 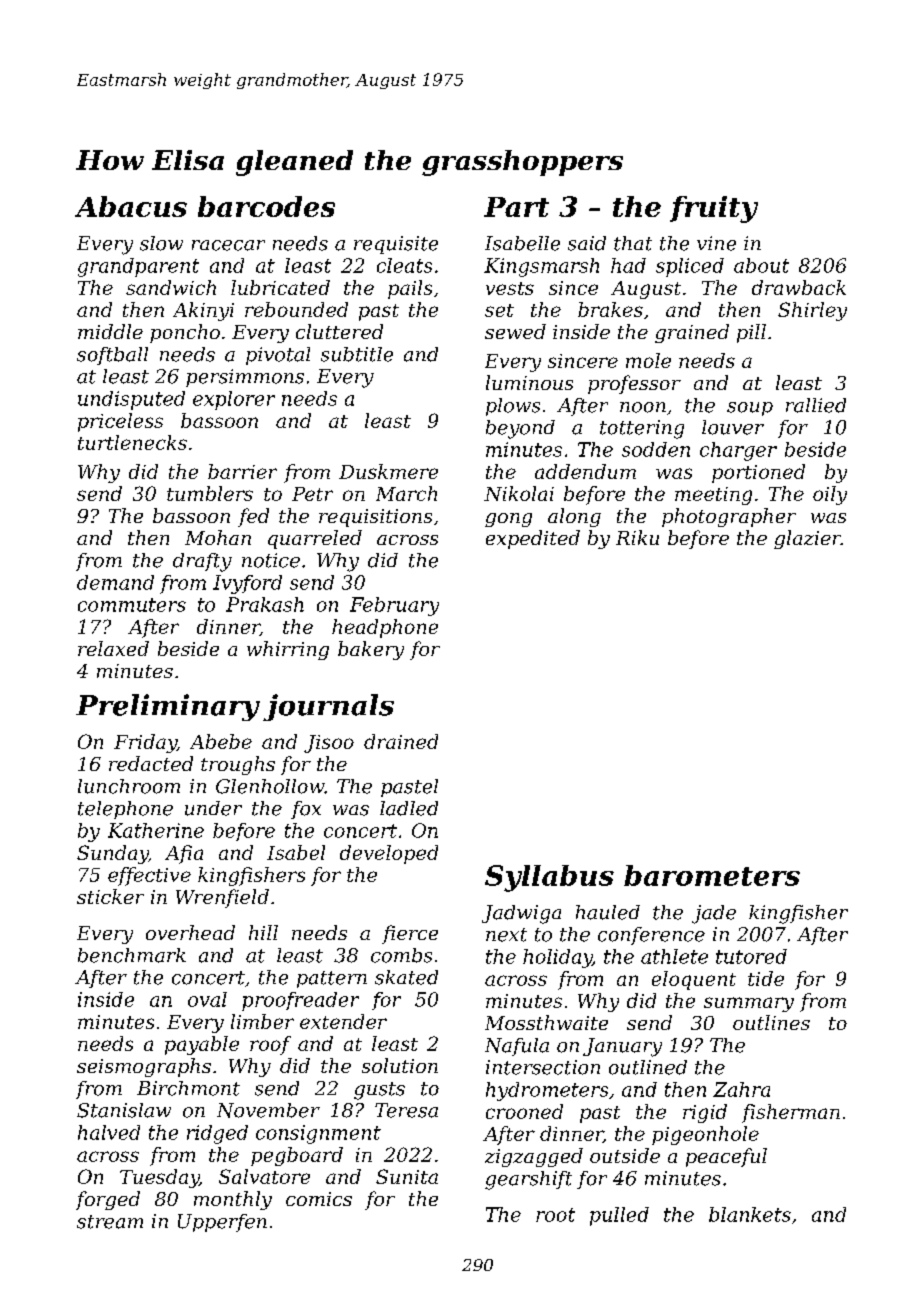 What do you see at coordinates (124, 1110) in the screenshot?
I see `Stanislaw` at bounding box center [124, 1110].
